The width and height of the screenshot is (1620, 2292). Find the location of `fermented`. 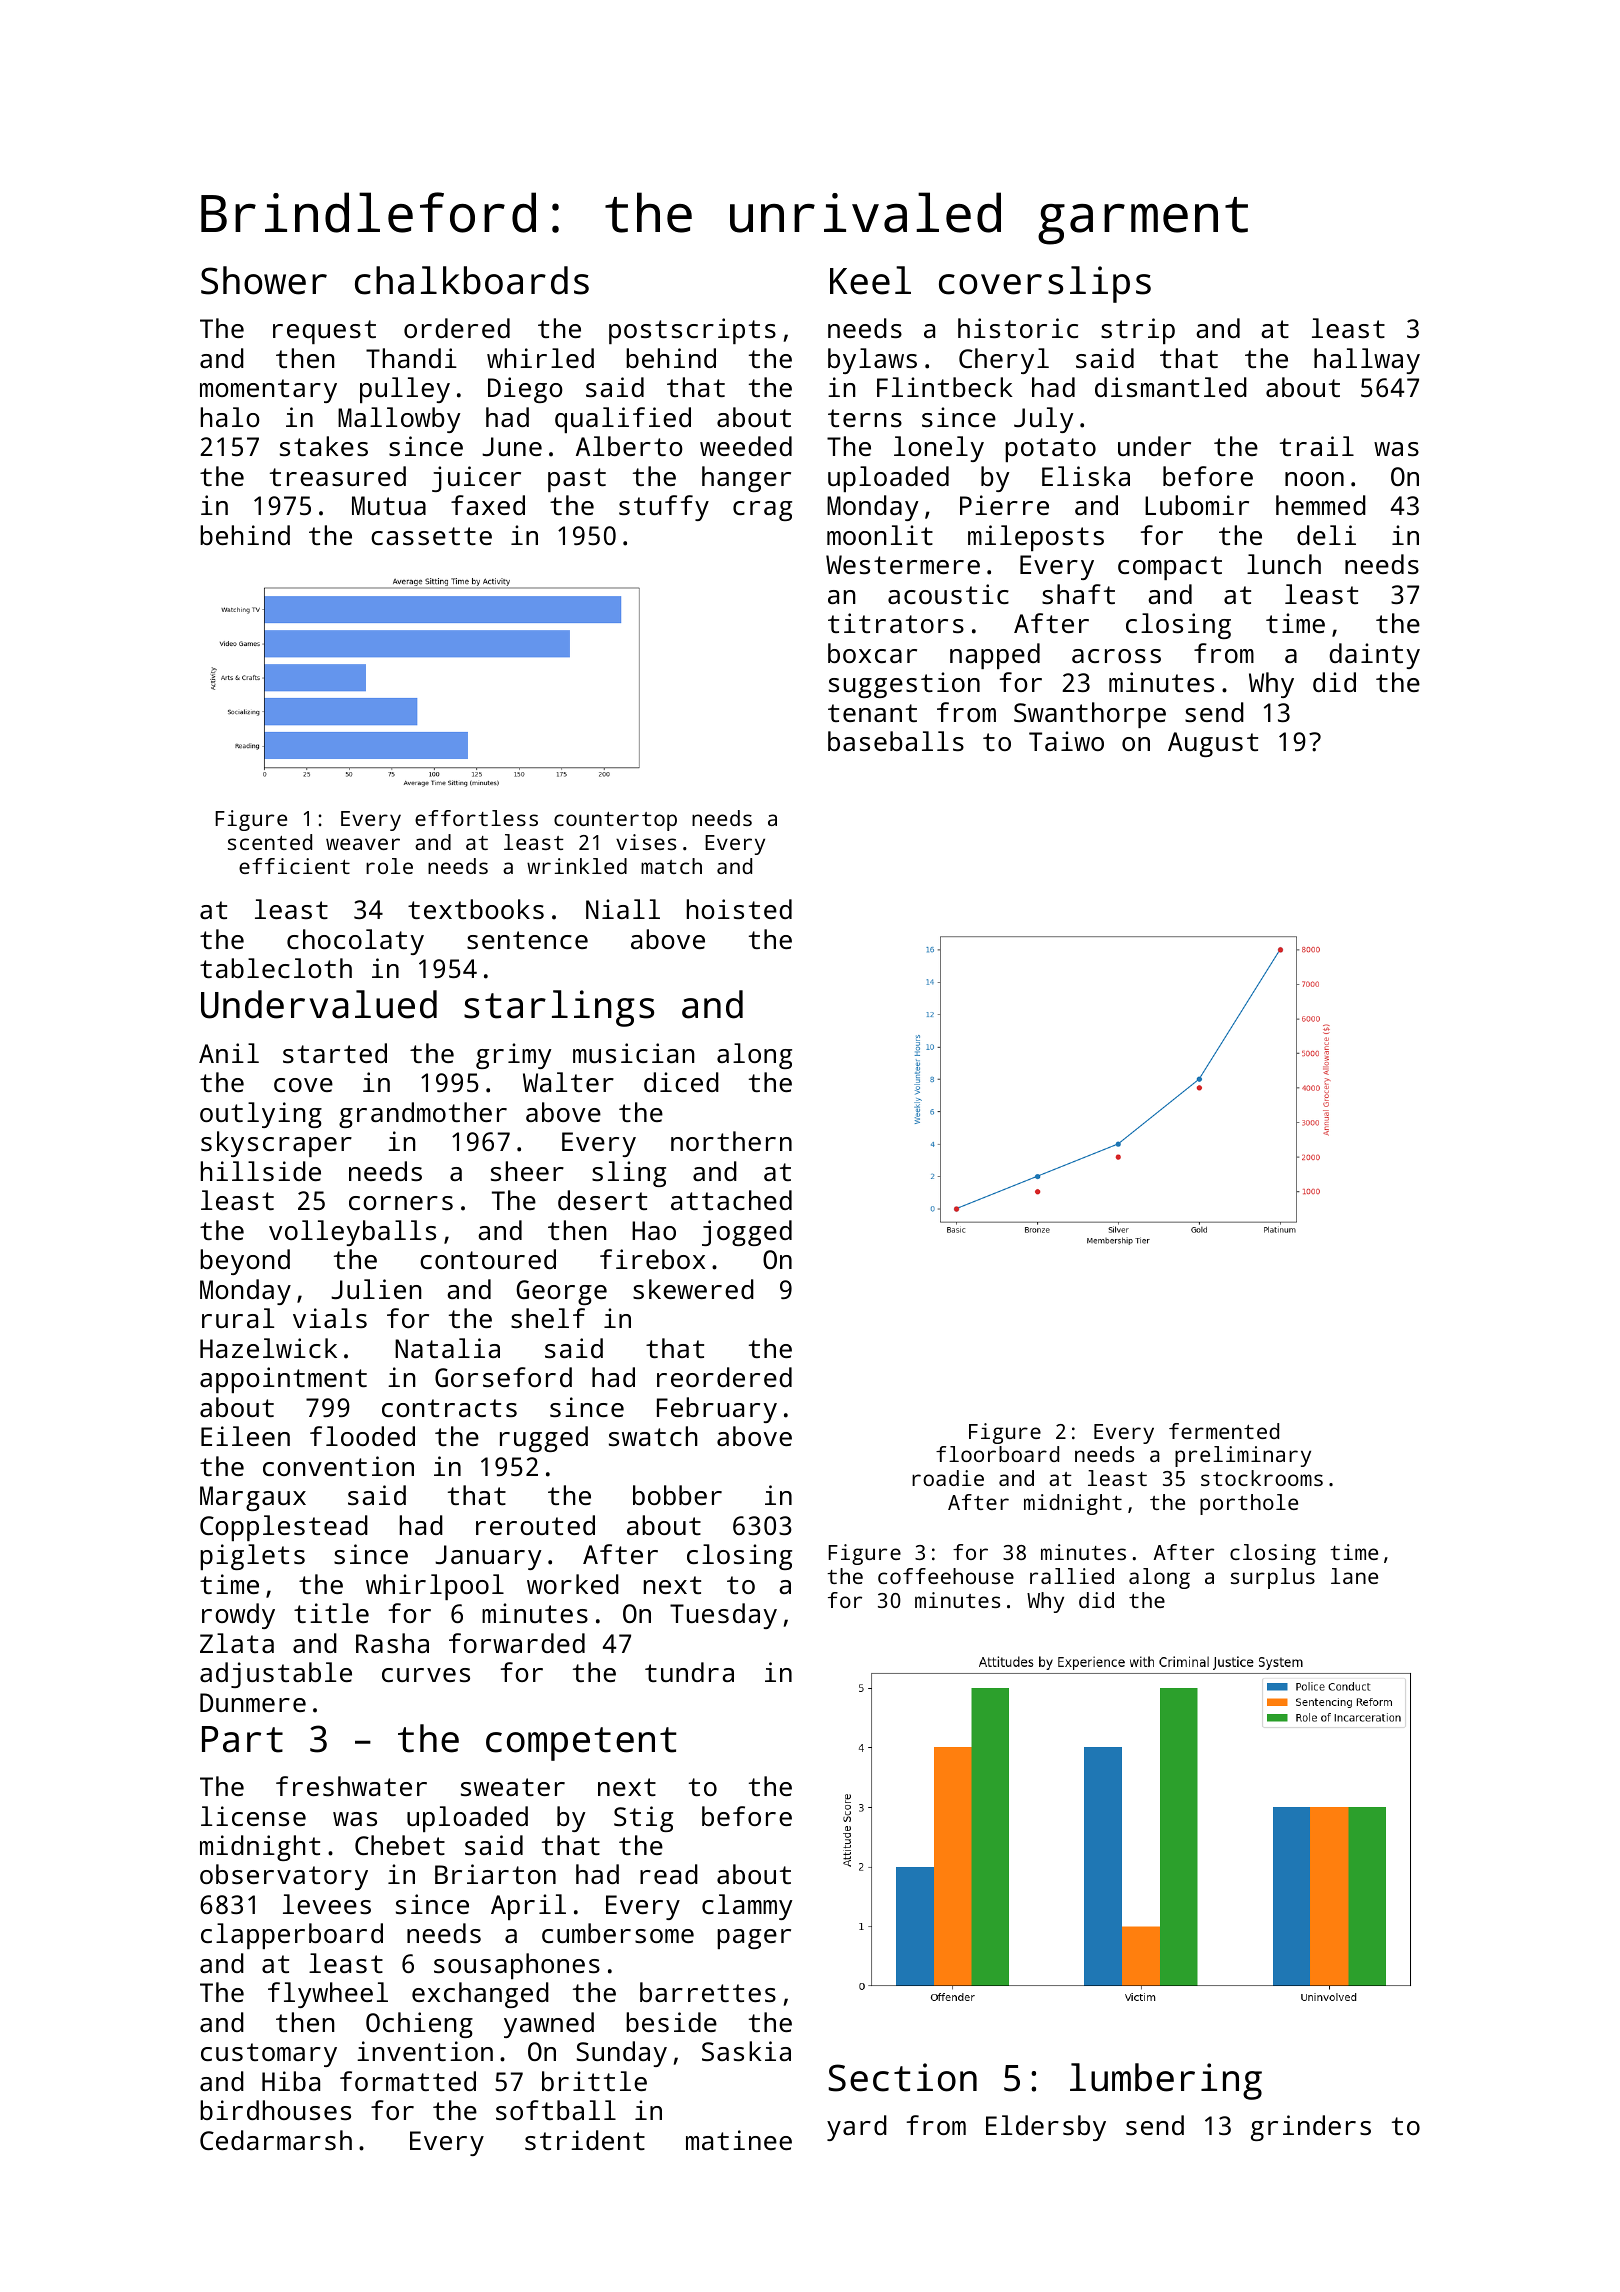

fermented is located at coordinates (1224, 1431).
